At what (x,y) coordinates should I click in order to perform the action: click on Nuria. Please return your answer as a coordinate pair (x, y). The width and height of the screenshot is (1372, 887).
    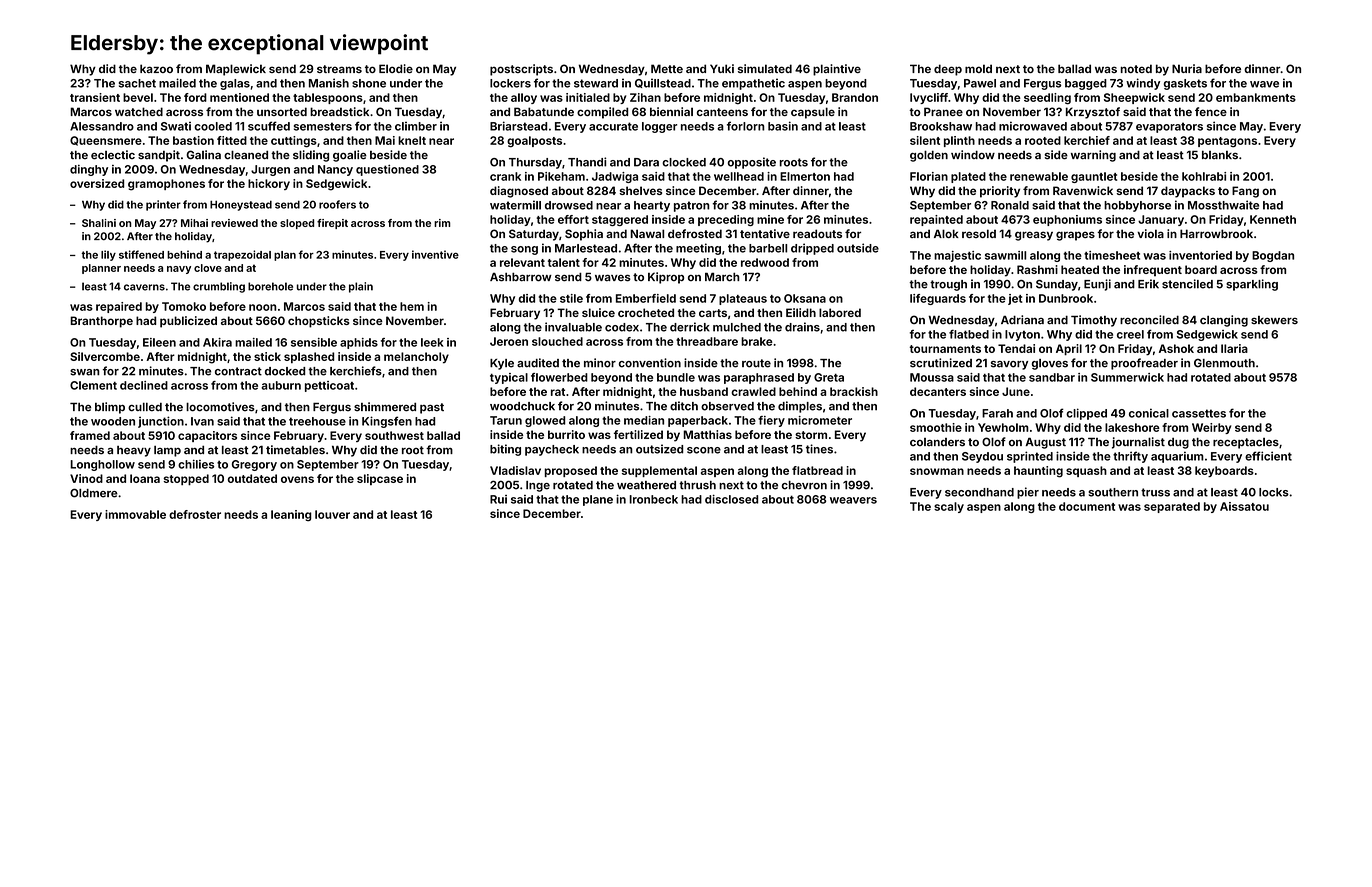
    Looking at the image, I should click on (1187, 68).
